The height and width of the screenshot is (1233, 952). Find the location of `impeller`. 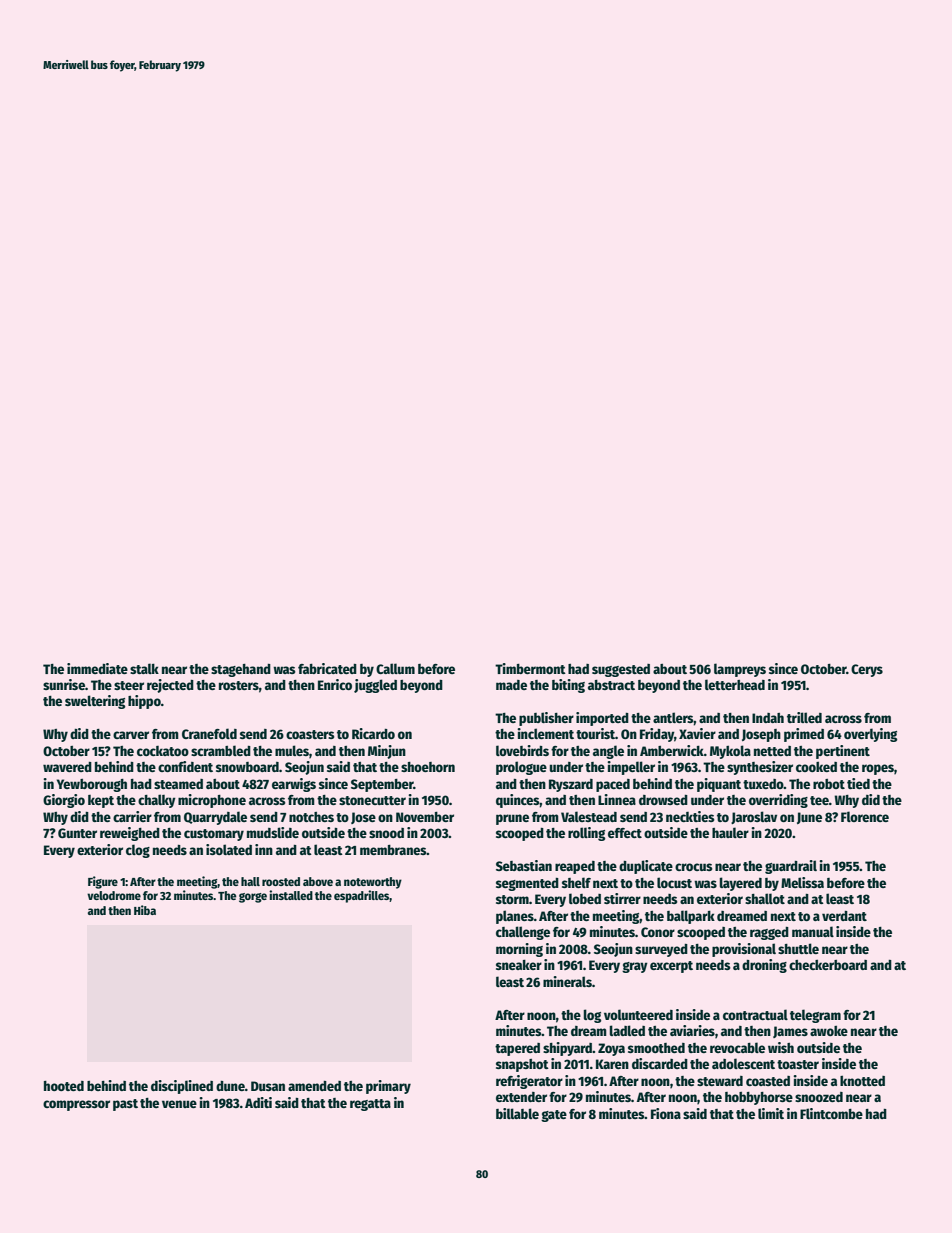

impeller is located at coordinates (631, 768).
